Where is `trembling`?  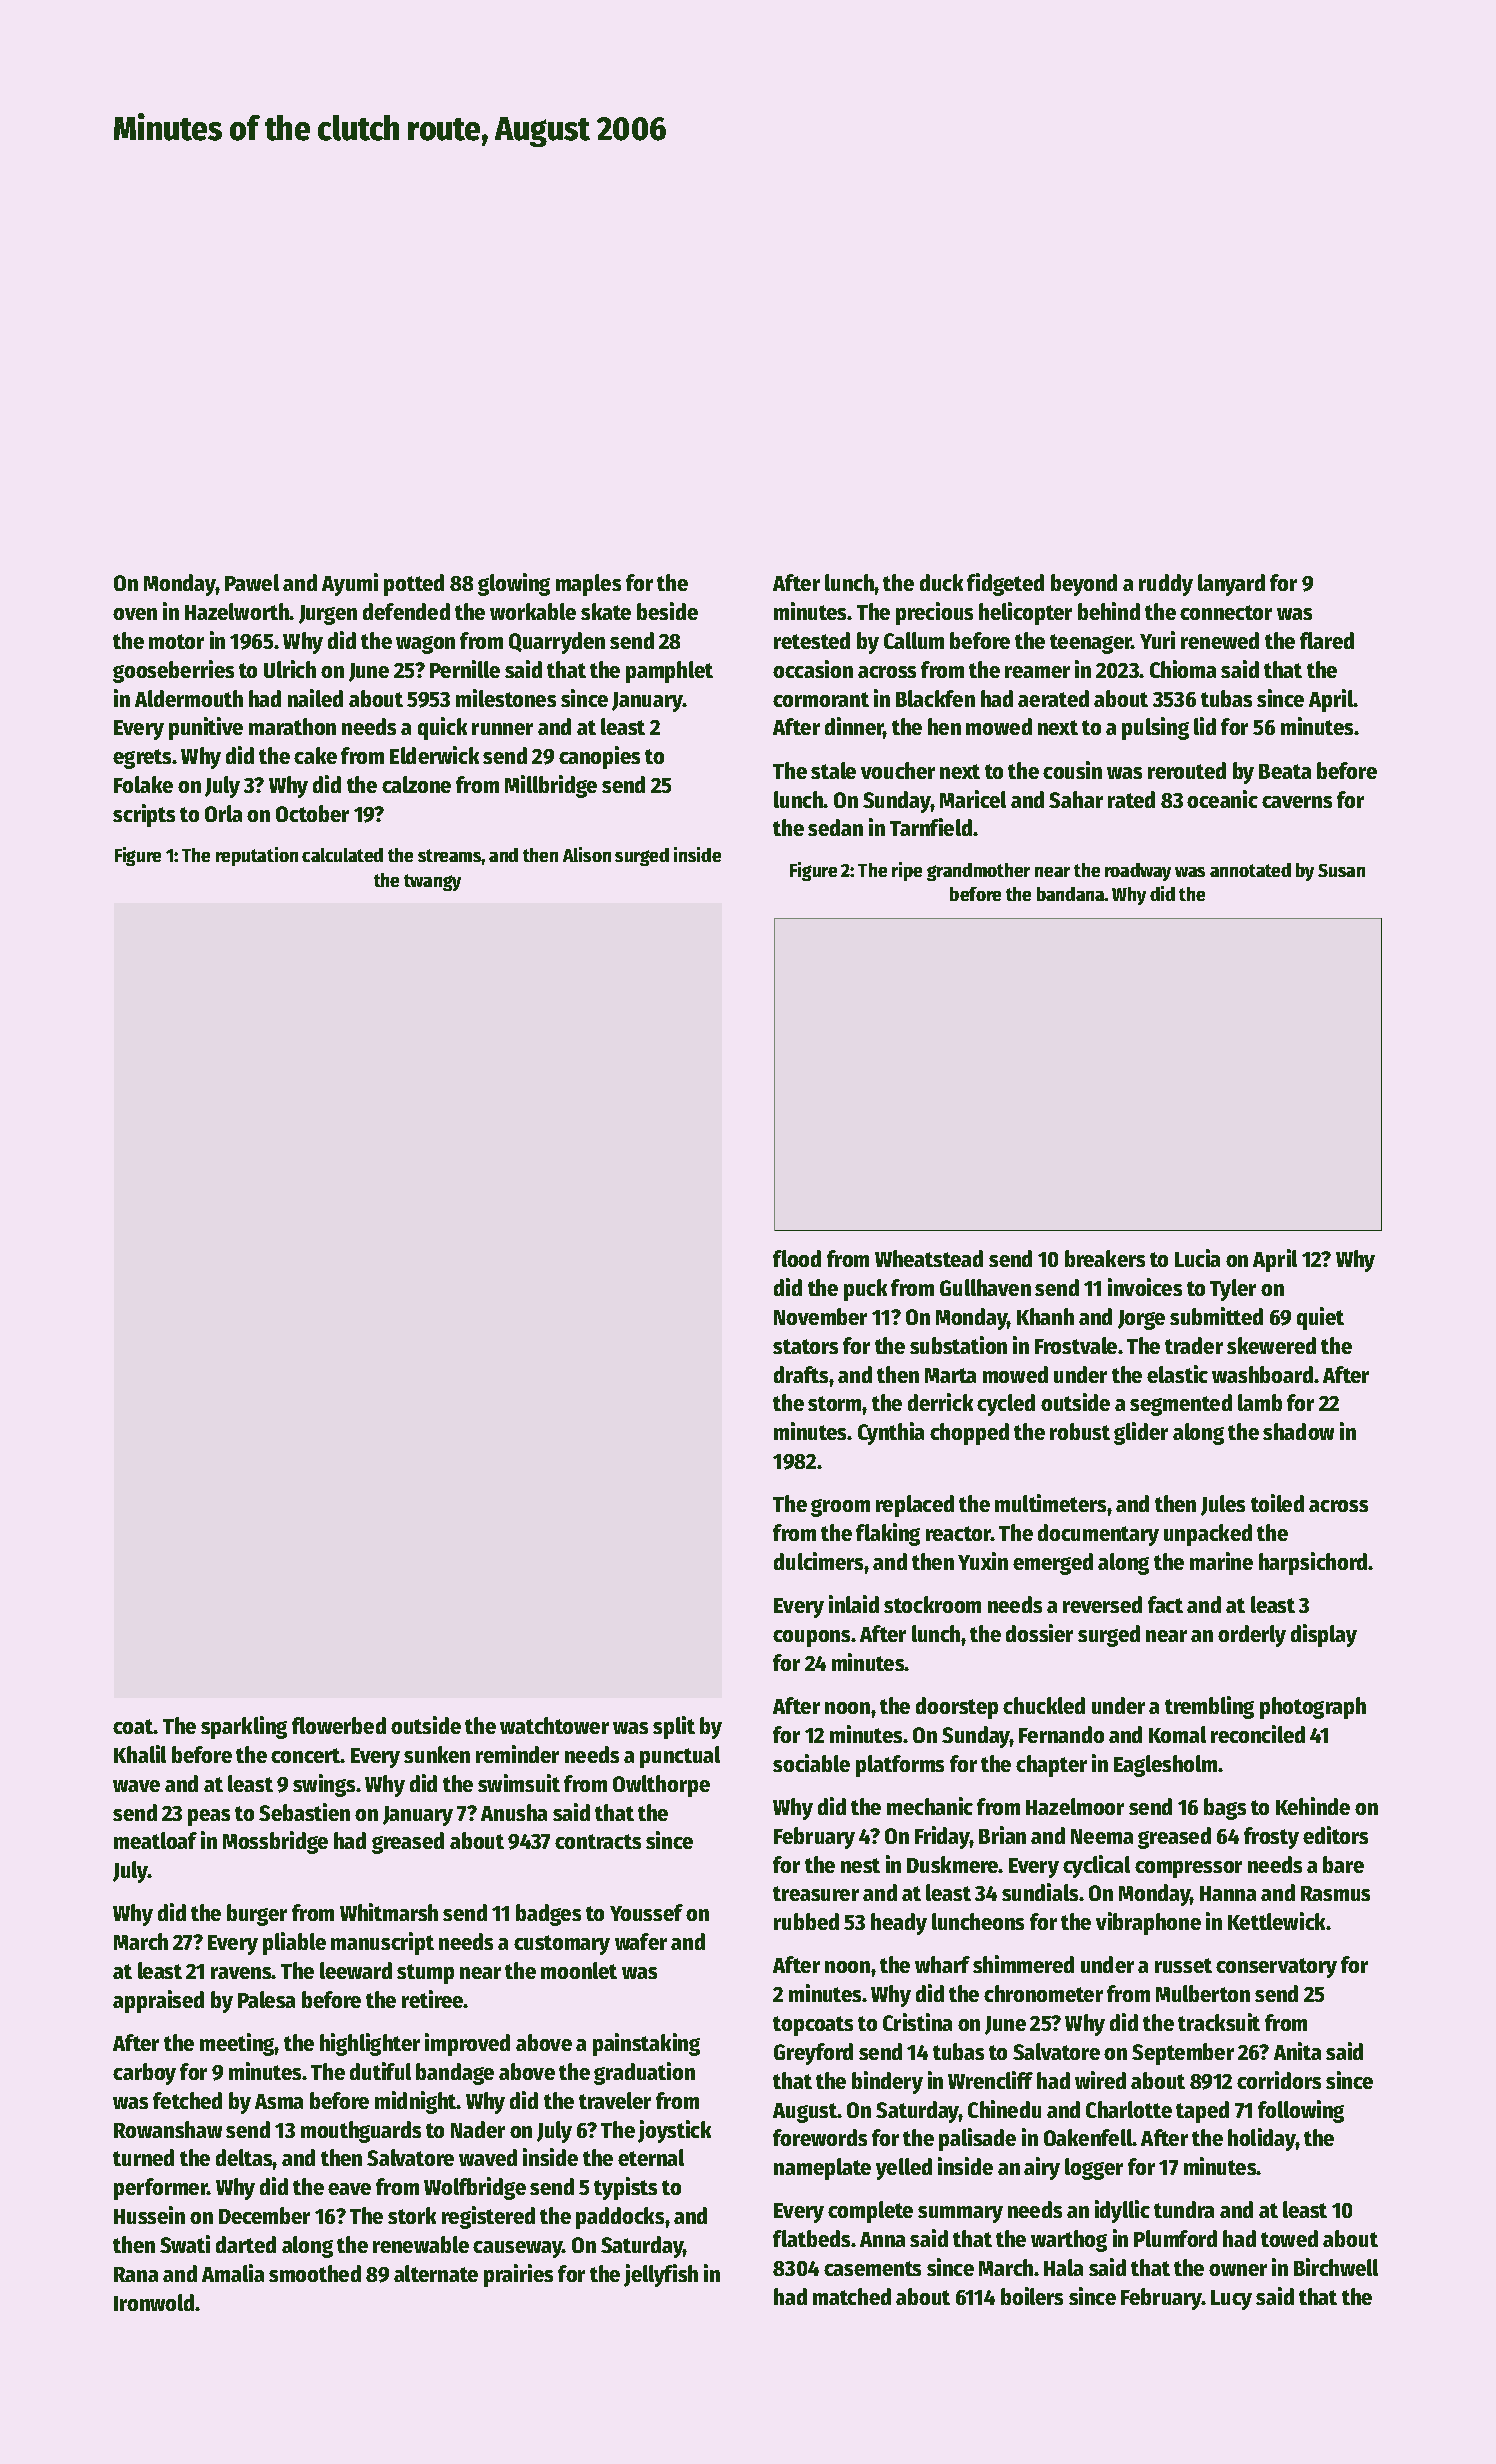 trembling is located at coordinates (1209, 1707).
